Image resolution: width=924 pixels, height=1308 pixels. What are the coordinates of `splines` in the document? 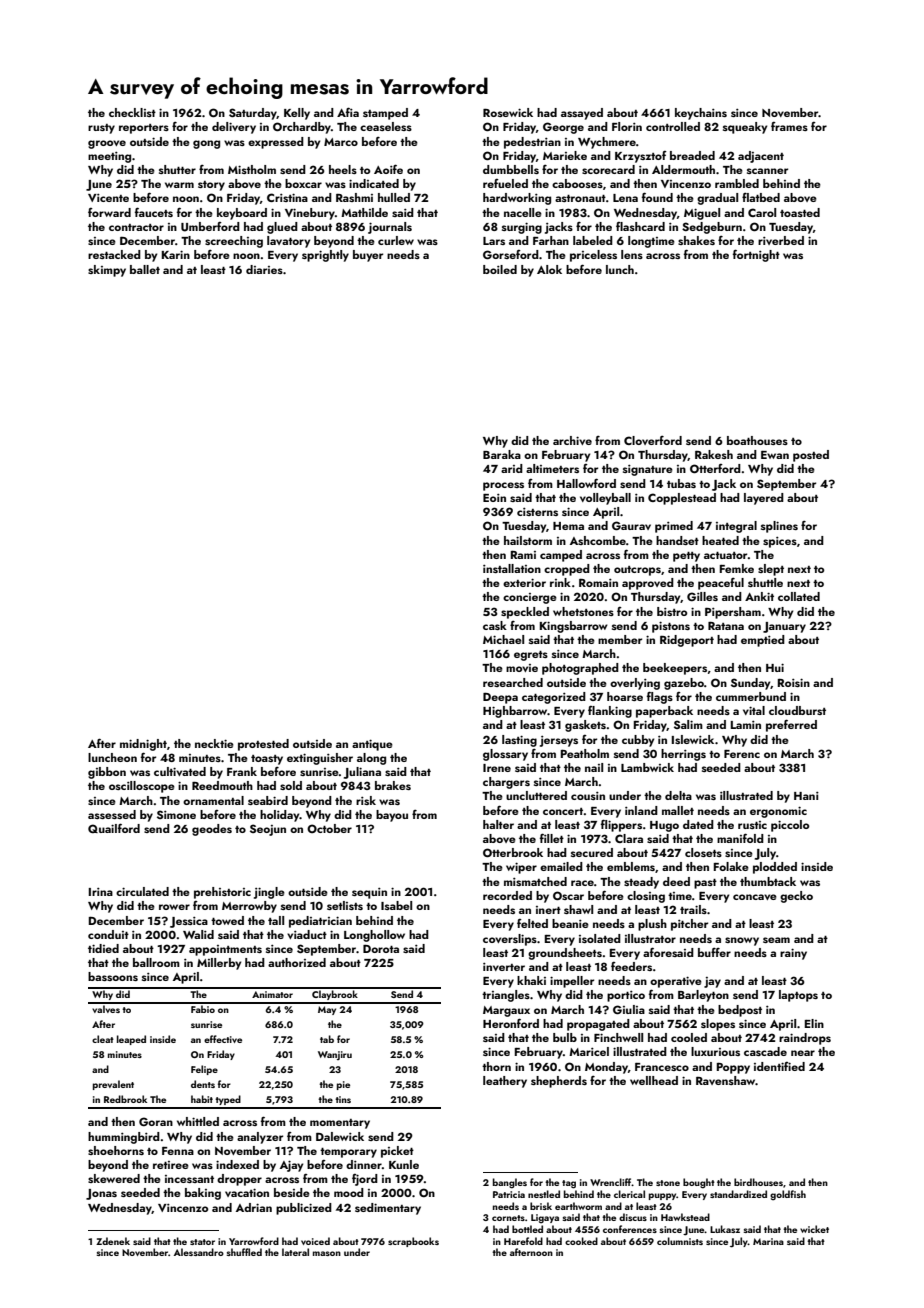 It's located at (779, 527).
